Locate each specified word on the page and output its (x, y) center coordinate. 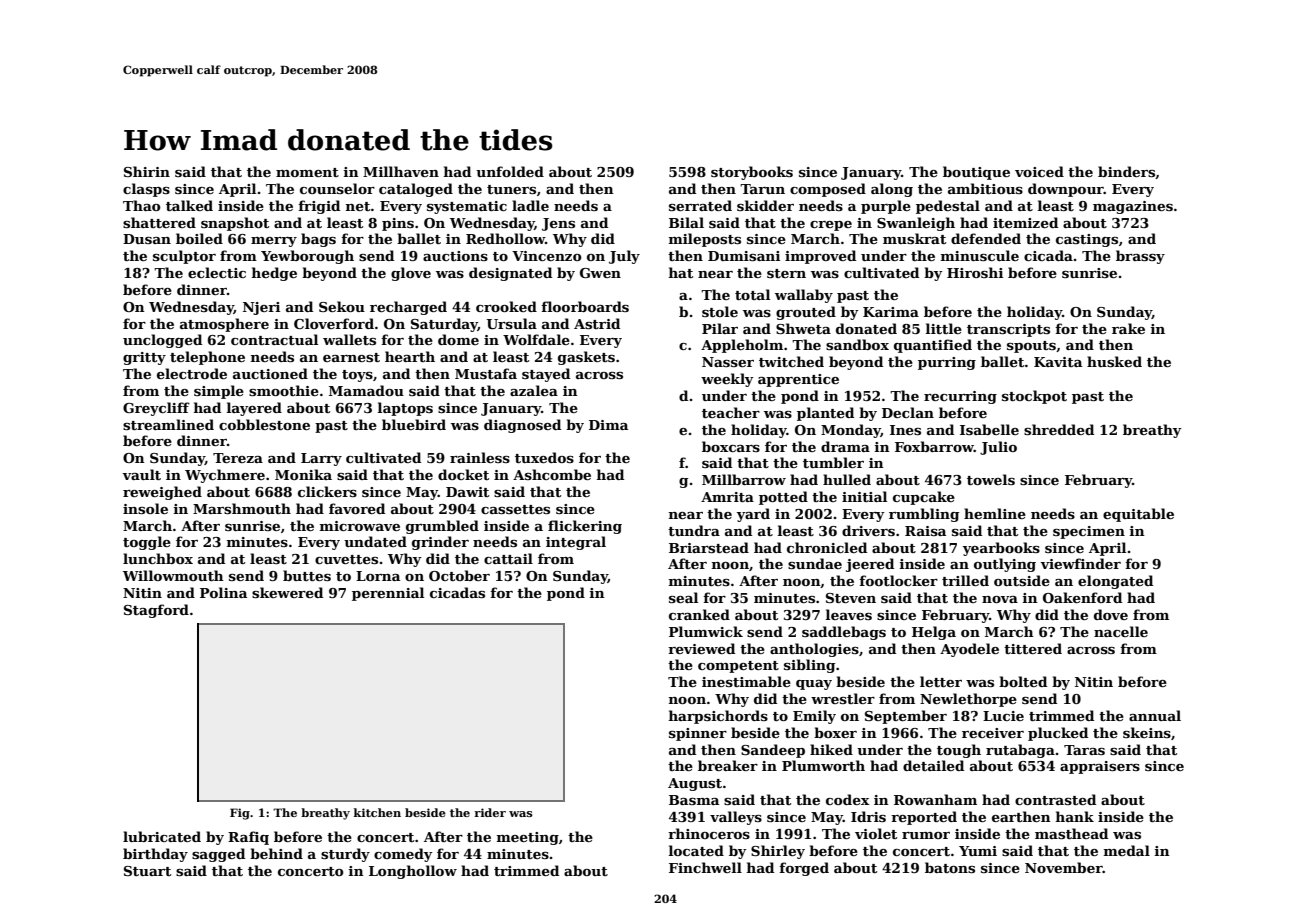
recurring (960, 397)
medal (1127, 850)
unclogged (162, 341)
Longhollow (413, 872)
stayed (546, 375)
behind (276, 853)
